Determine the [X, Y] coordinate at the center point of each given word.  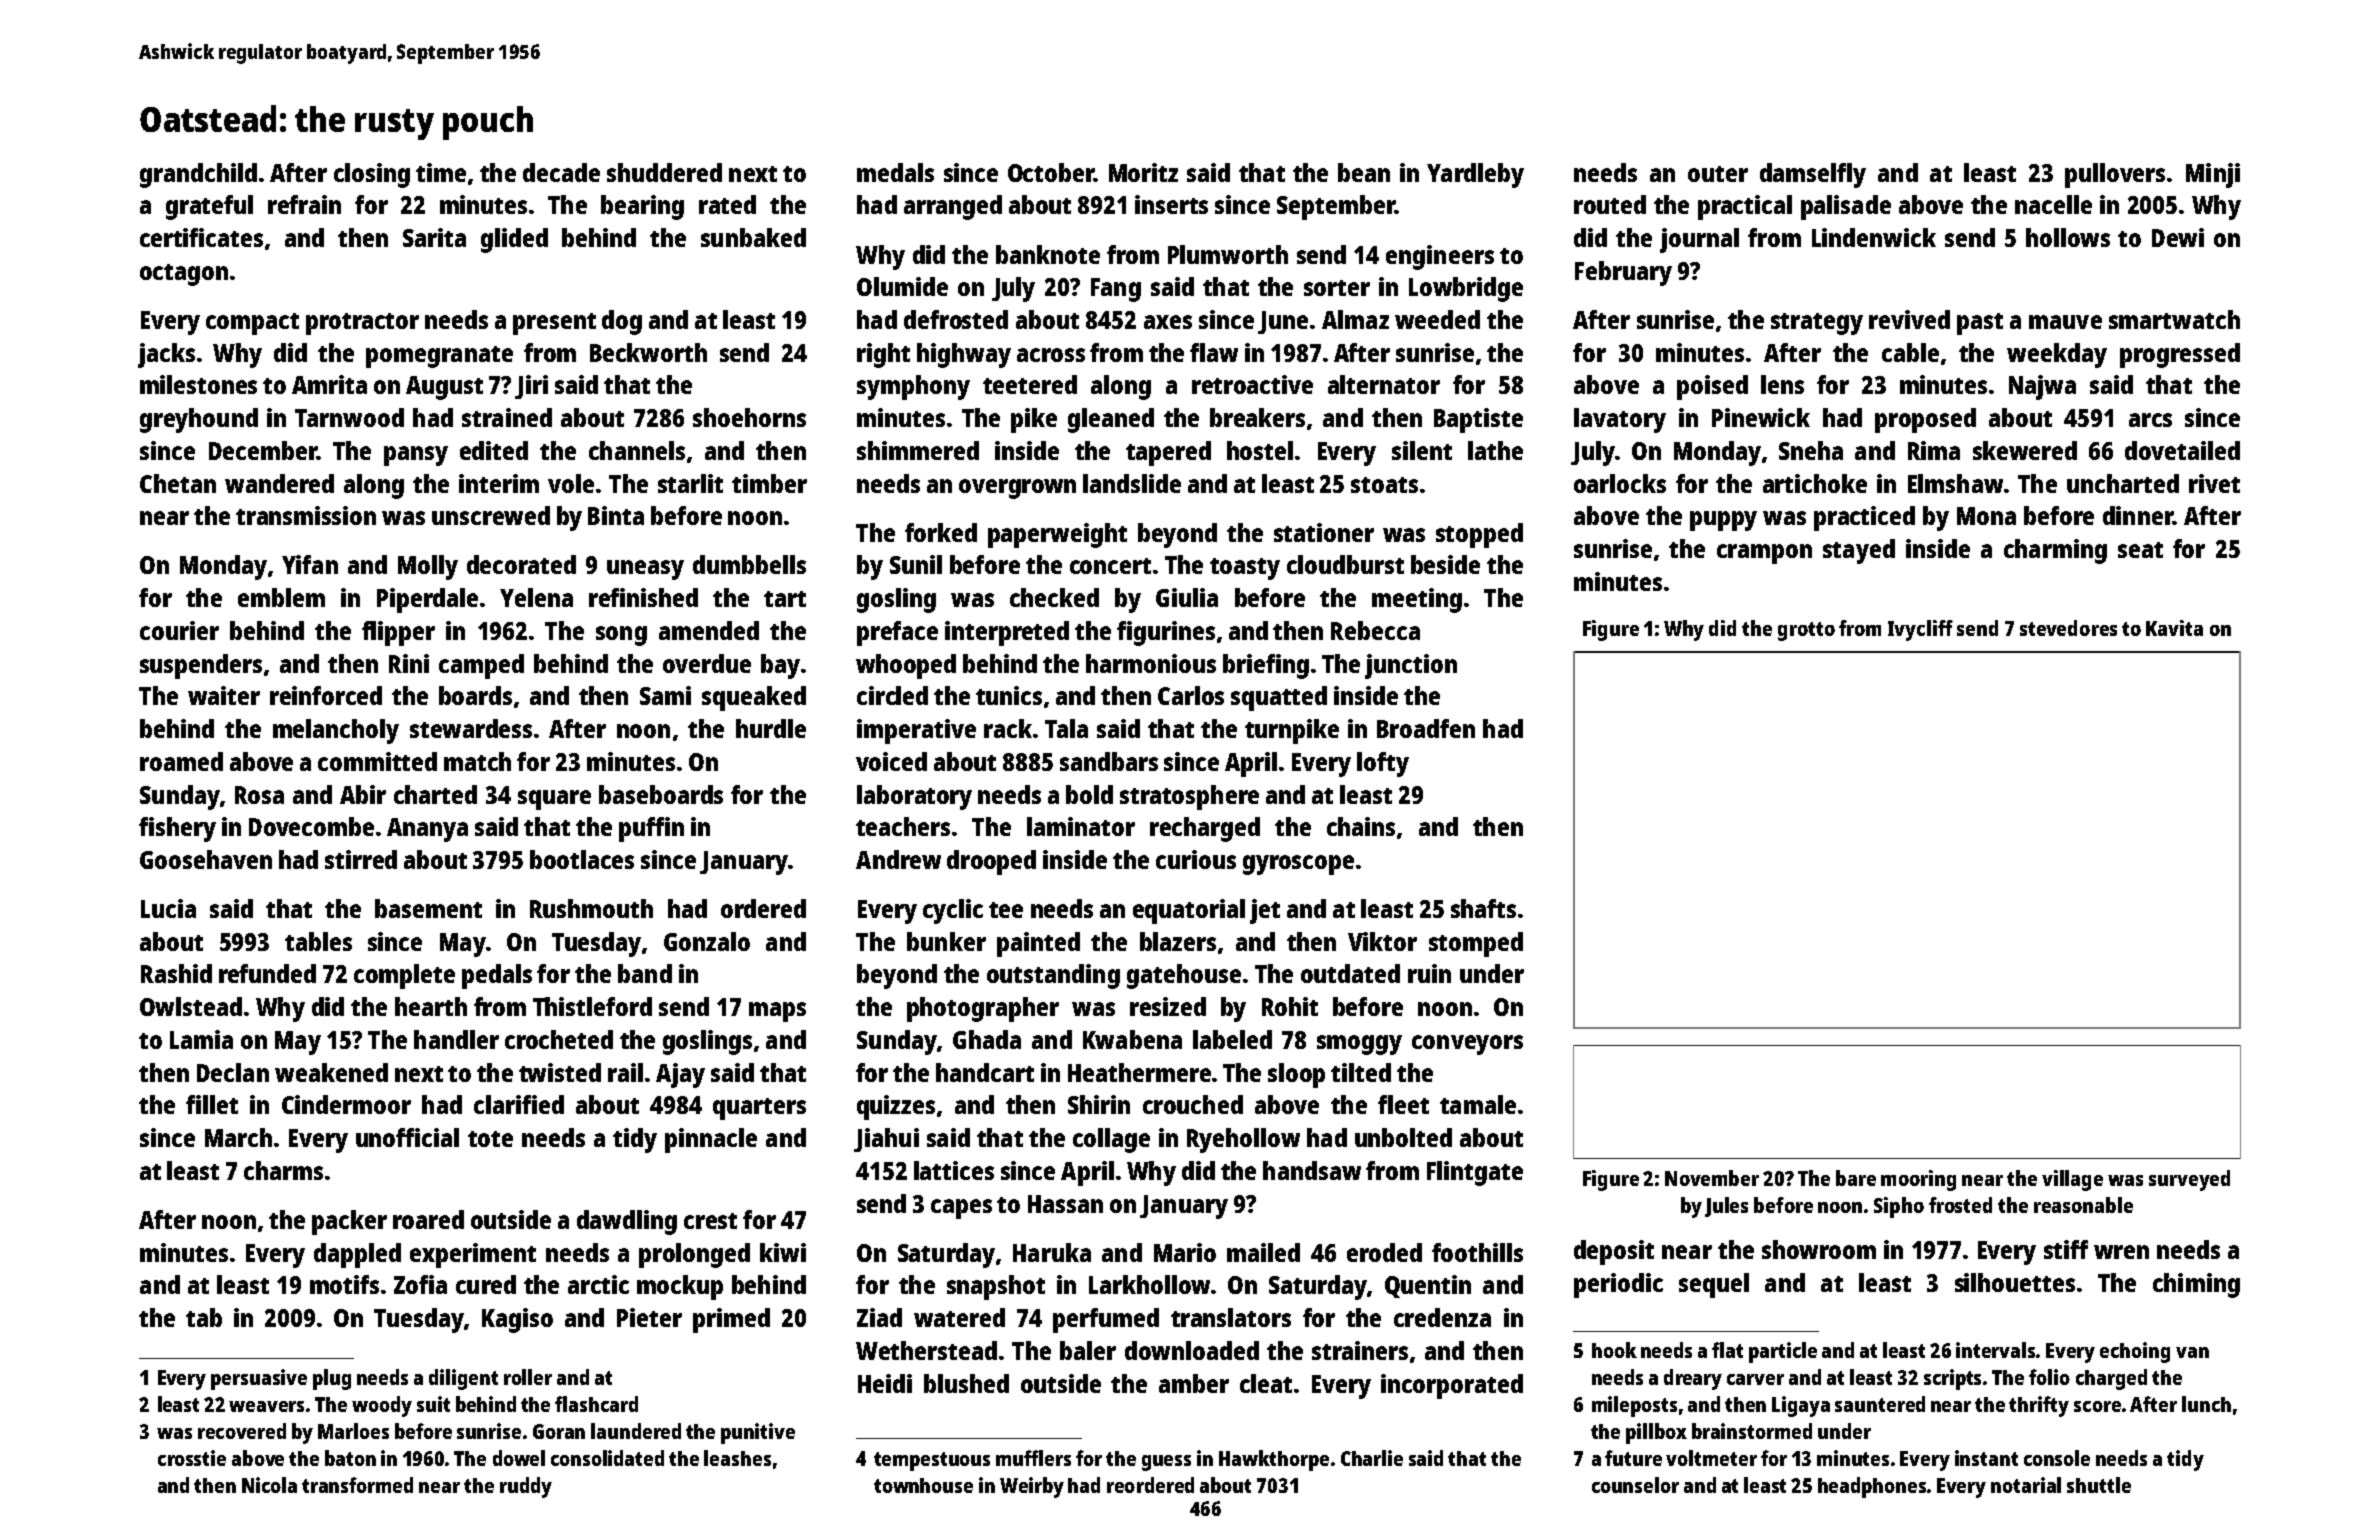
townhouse [923, 1485]
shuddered [664, 172]
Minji [2213, 175]
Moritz [1143, 172]
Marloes [353, 1431]
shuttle [2099, 1485]
